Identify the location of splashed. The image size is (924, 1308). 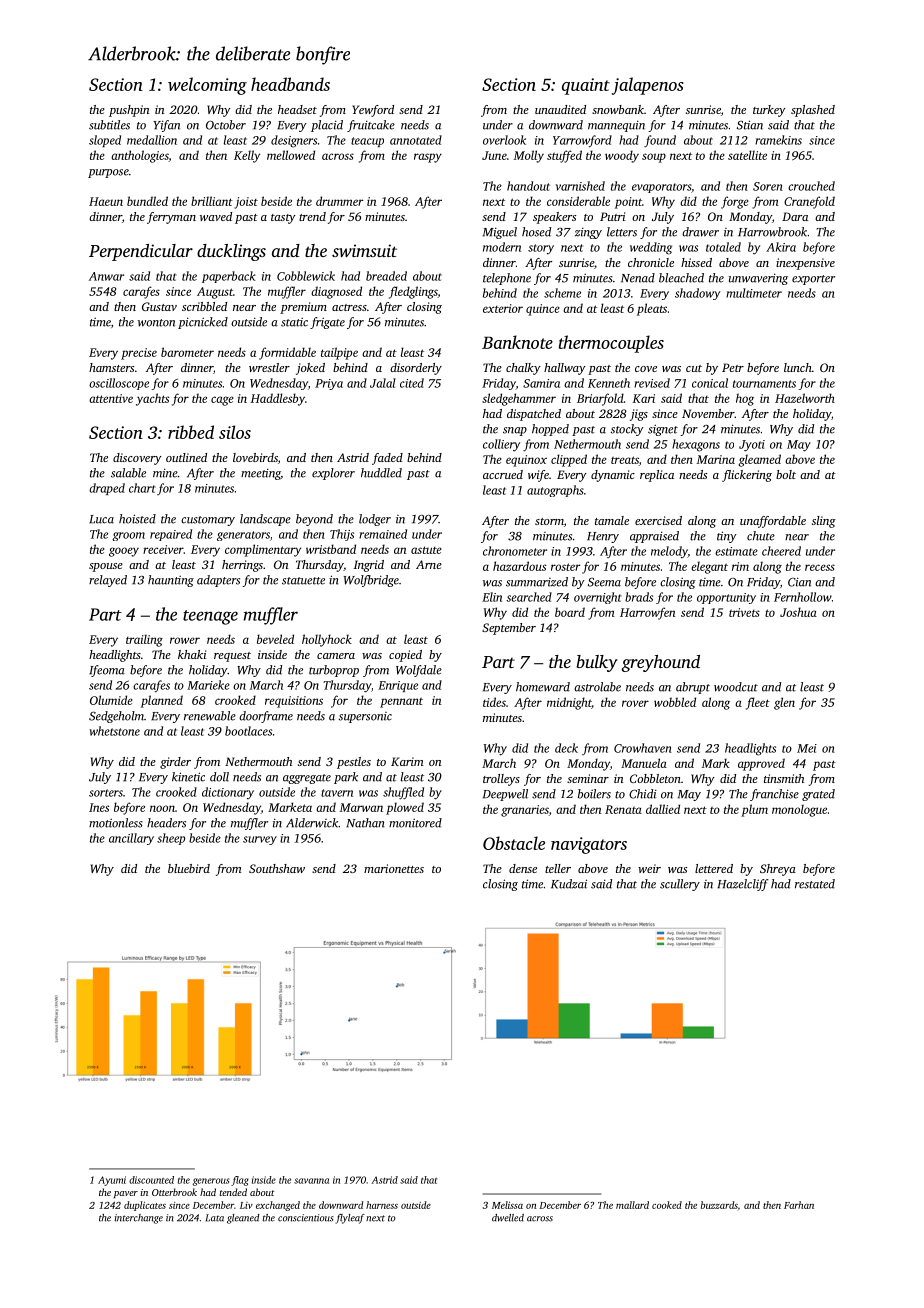
(813, 111).
